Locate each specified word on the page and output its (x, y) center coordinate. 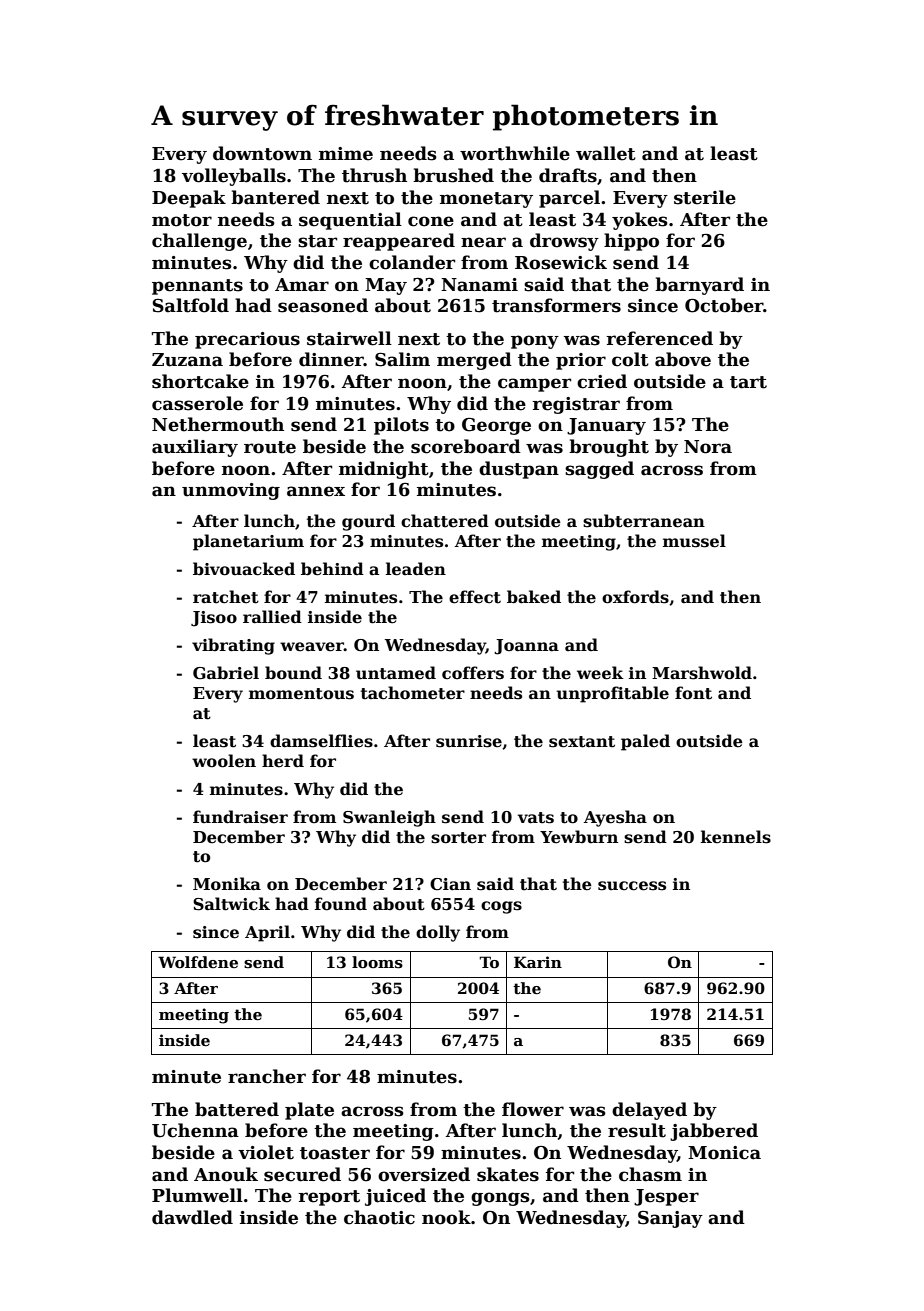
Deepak (189, 199)
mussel (694, 541)
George (496, 426)
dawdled (192, 1217)
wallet (606, 153)
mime (346, 154)
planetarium (248, 542)
